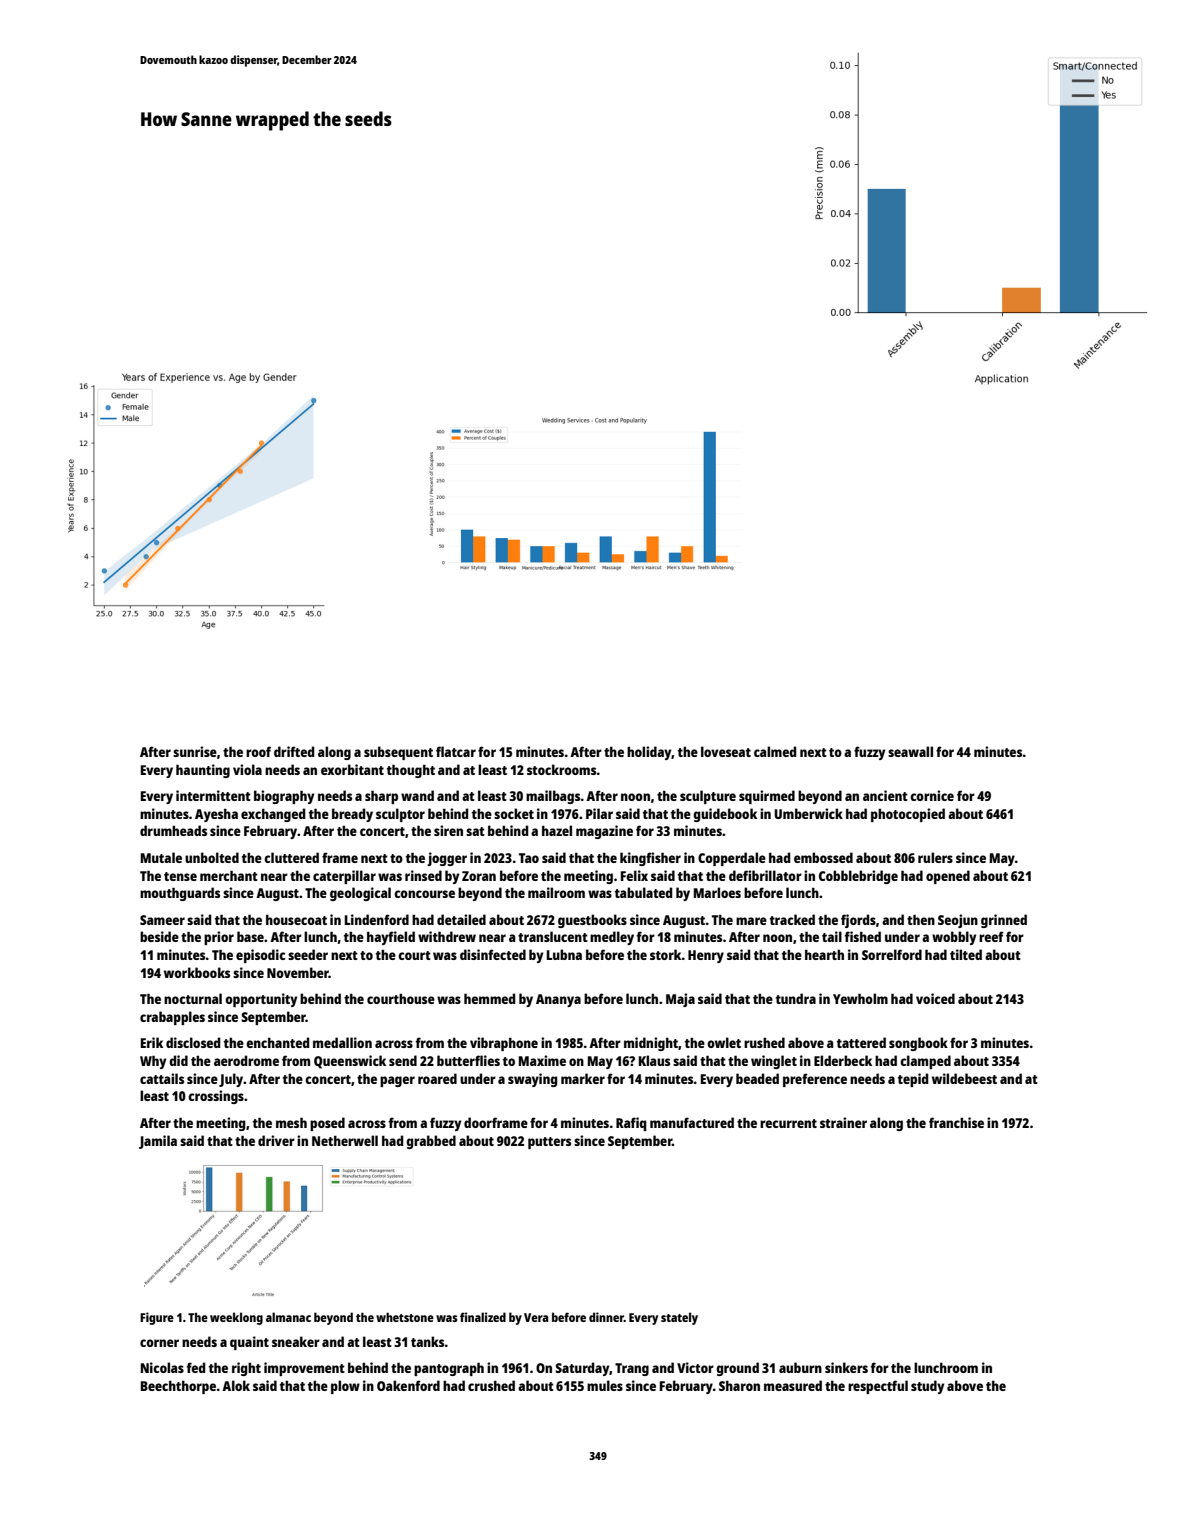 This screenshot has height=1526, width=1179. Describe the element at coordinates (236, 1385) in the screenshot. I see `Alok` at that location.
